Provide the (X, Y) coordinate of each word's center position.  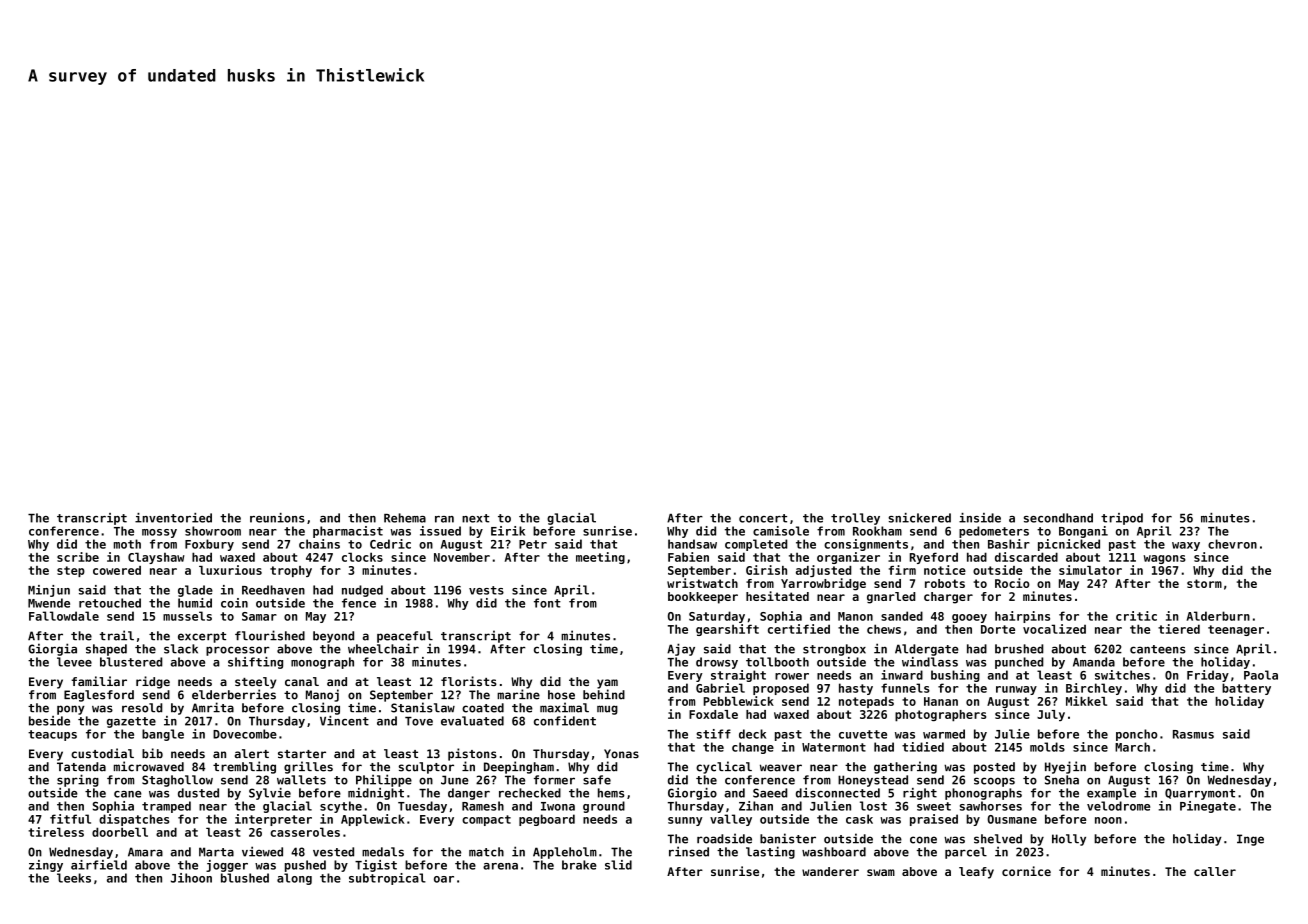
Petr (533, 544)
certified (799, 629)
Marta (216, 852)
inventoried (173, 518)
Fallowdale (64, 616)
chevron (1232, 544)
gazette (131, 722)
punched (1019, 663)
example (1111, 794)
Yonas (621, 754)
